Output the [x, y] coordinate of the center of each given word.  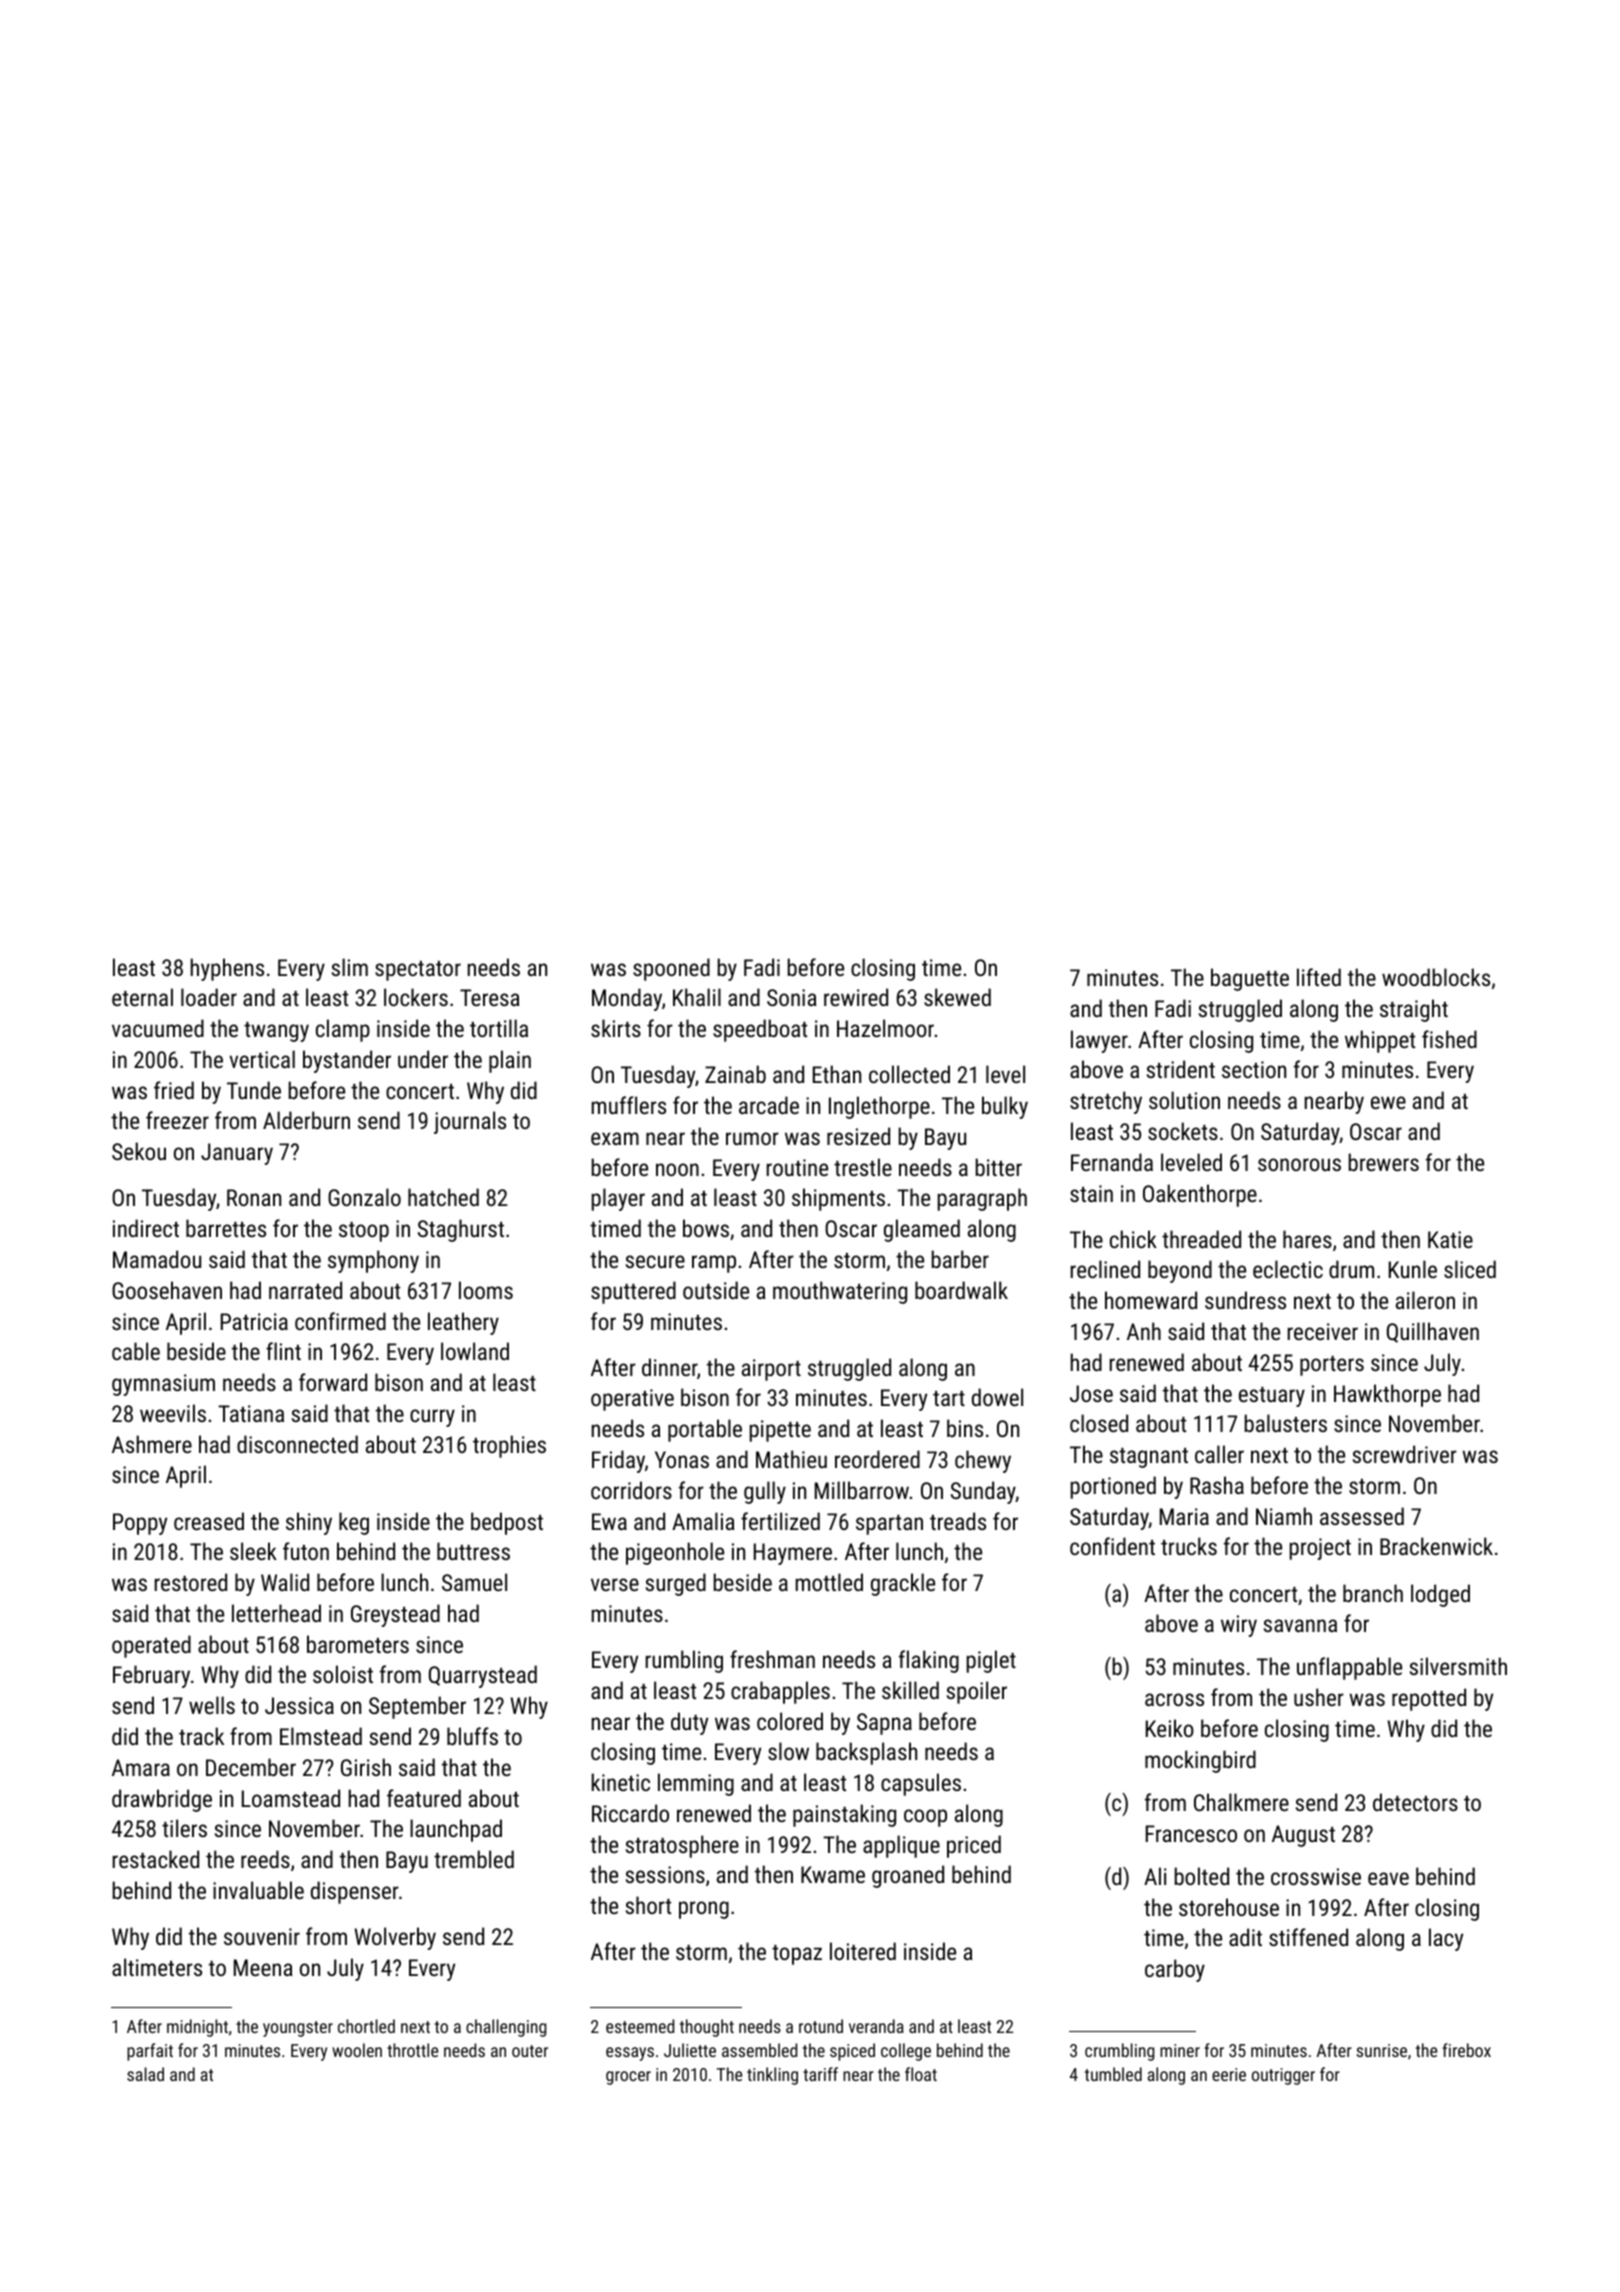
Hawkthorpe [1387, 1395]
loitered [863, 1951]
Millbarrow [862, 1490]
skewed [957, 997]
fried [174, 1090]
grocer [628, 2078]
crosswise [1316, 1876]
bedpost [507, 1523]
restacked [156, 1859]
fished [1449, 1039]
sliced [1470, 1269]
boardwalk [961, 1290]
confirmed [340, 1321]
